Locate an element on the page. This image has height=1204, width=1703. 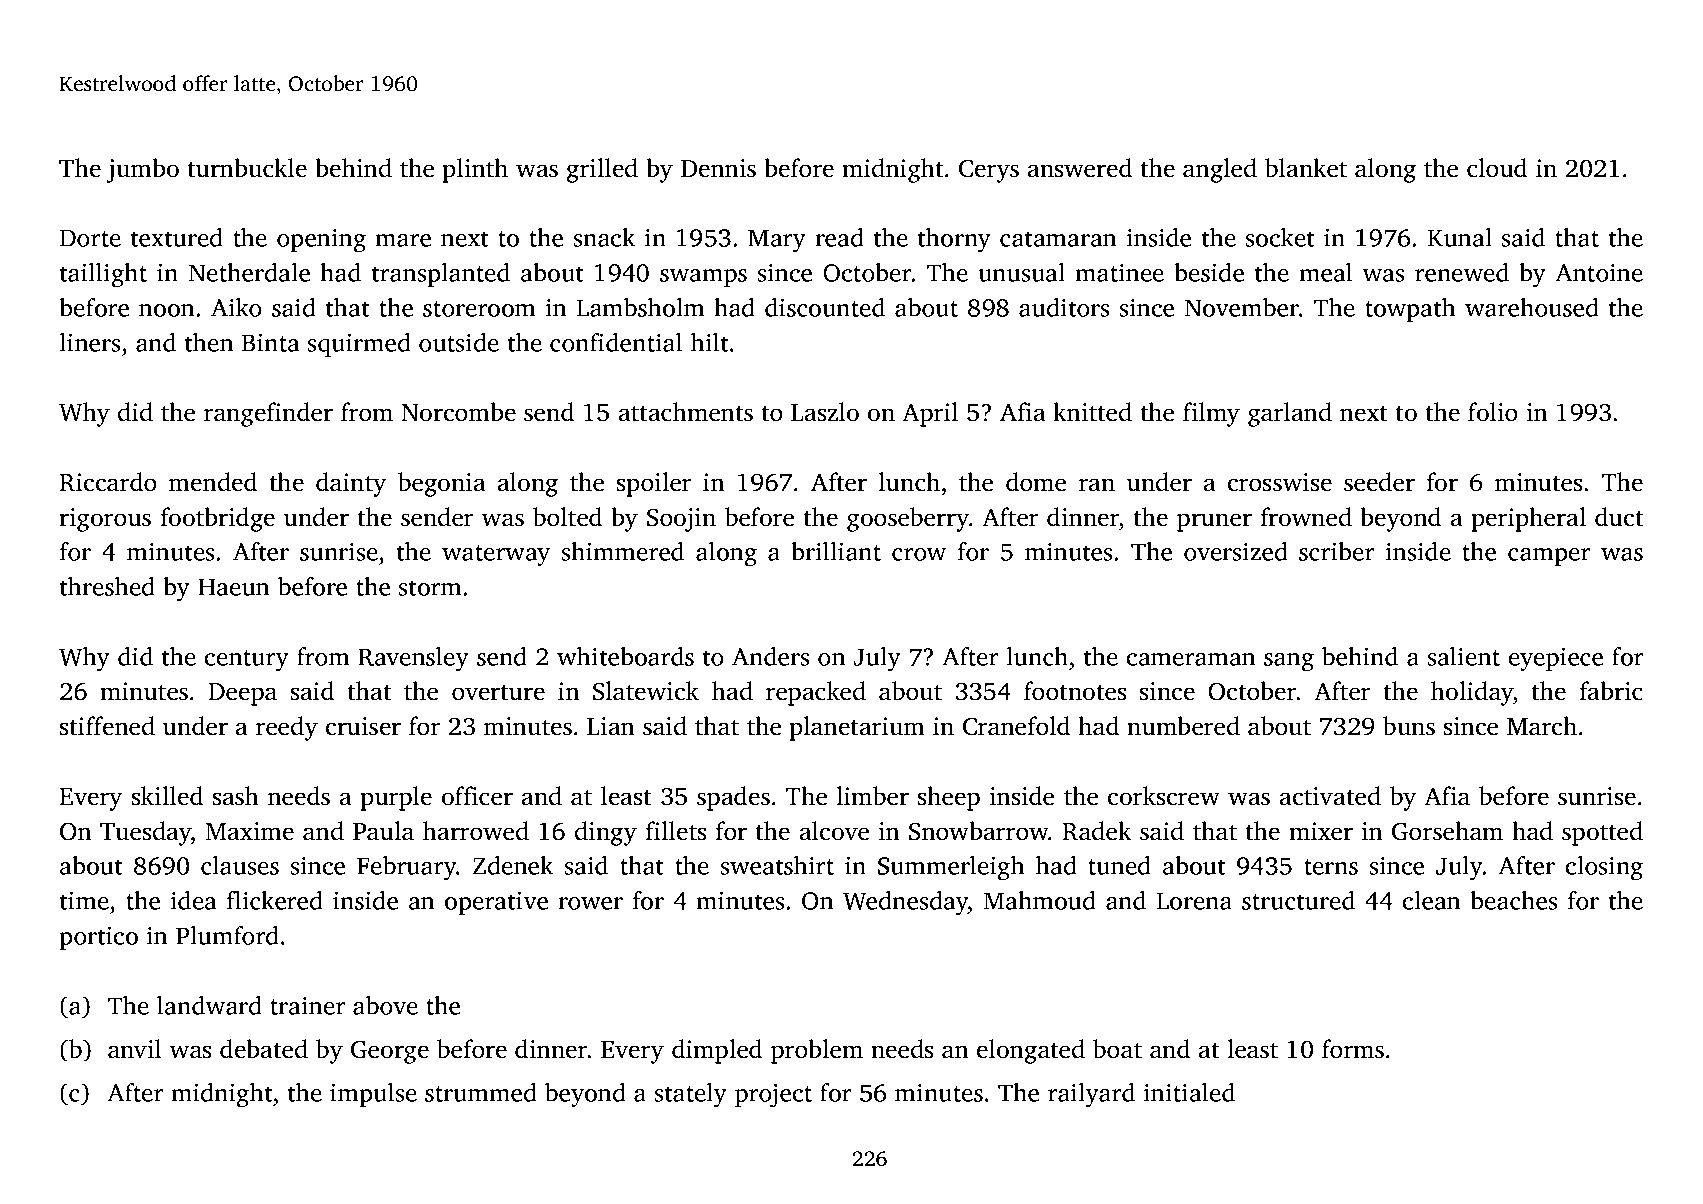
problem is located at coordinates (817, 1051).
